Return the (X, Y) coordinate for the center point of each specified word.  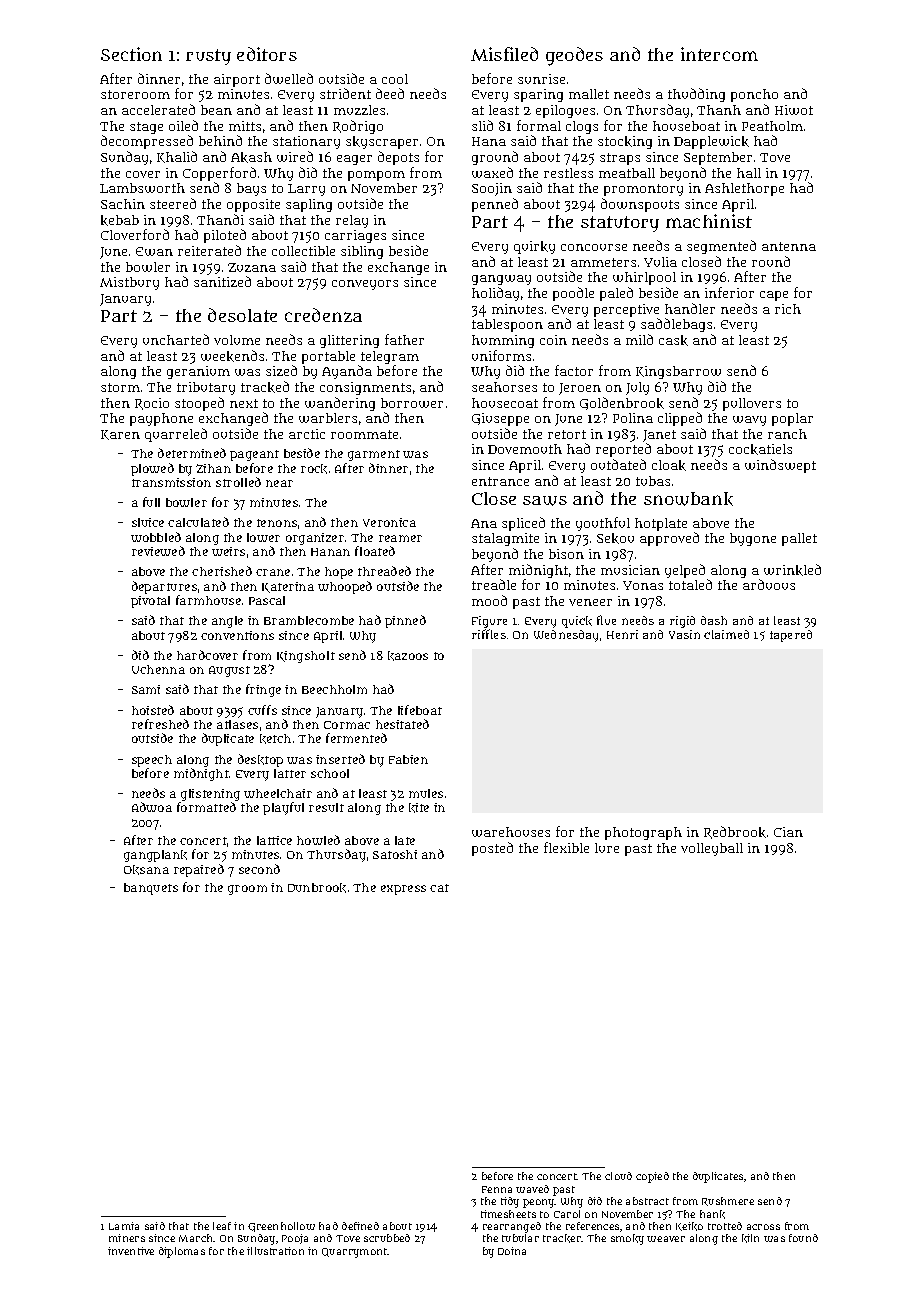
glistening (210, 795)
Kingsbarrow (678, 372)
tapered (791, 636)
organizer (315, 539)
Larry (306, 190)
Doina (512, 1251)
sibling (362, 252)
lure (607, 848)
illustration (275, 1251)
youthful (603, 524)
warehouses (511, 832)
